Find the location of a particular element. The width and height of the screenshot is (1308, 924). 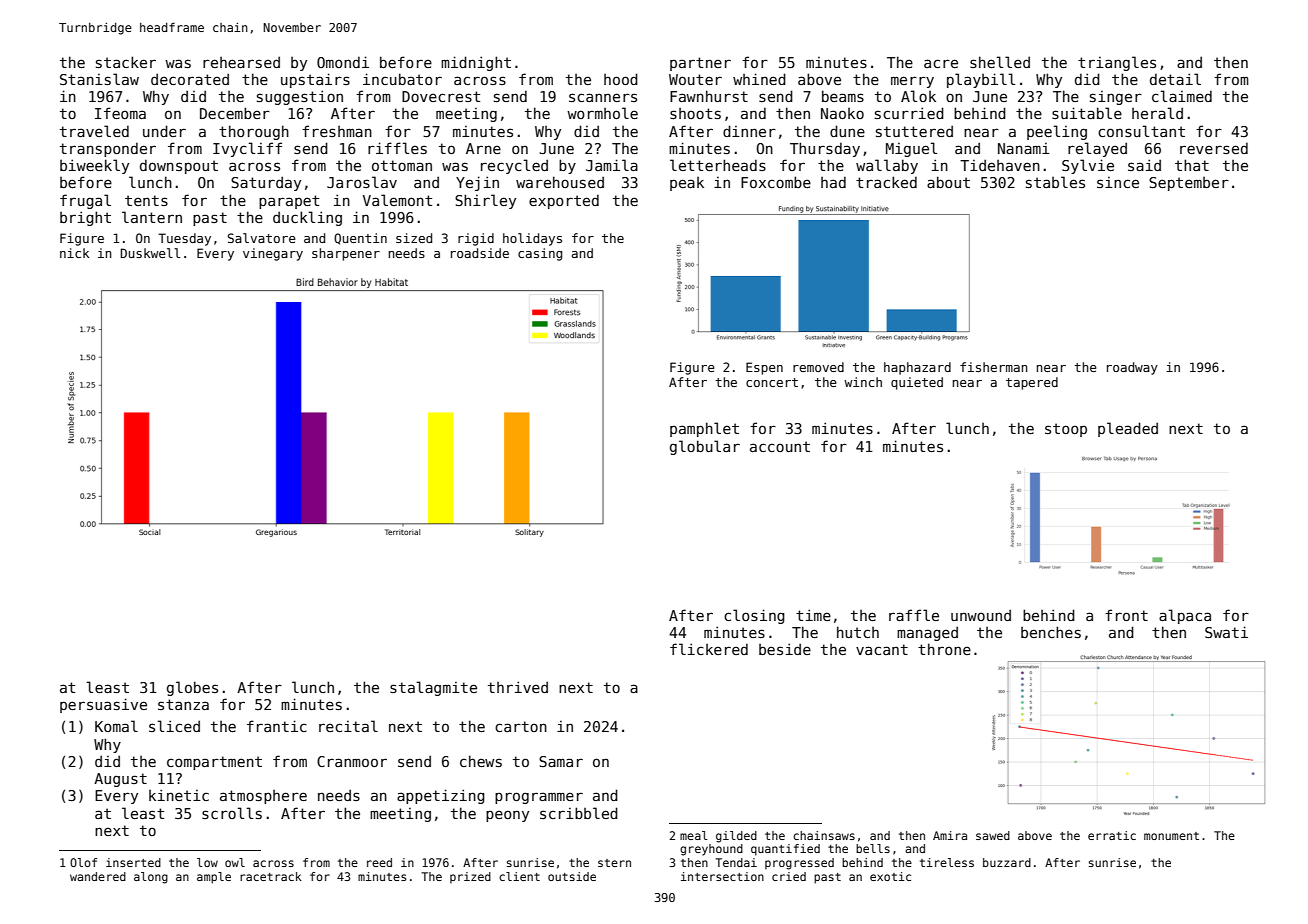

globes is located at coordinates (192, 688).
